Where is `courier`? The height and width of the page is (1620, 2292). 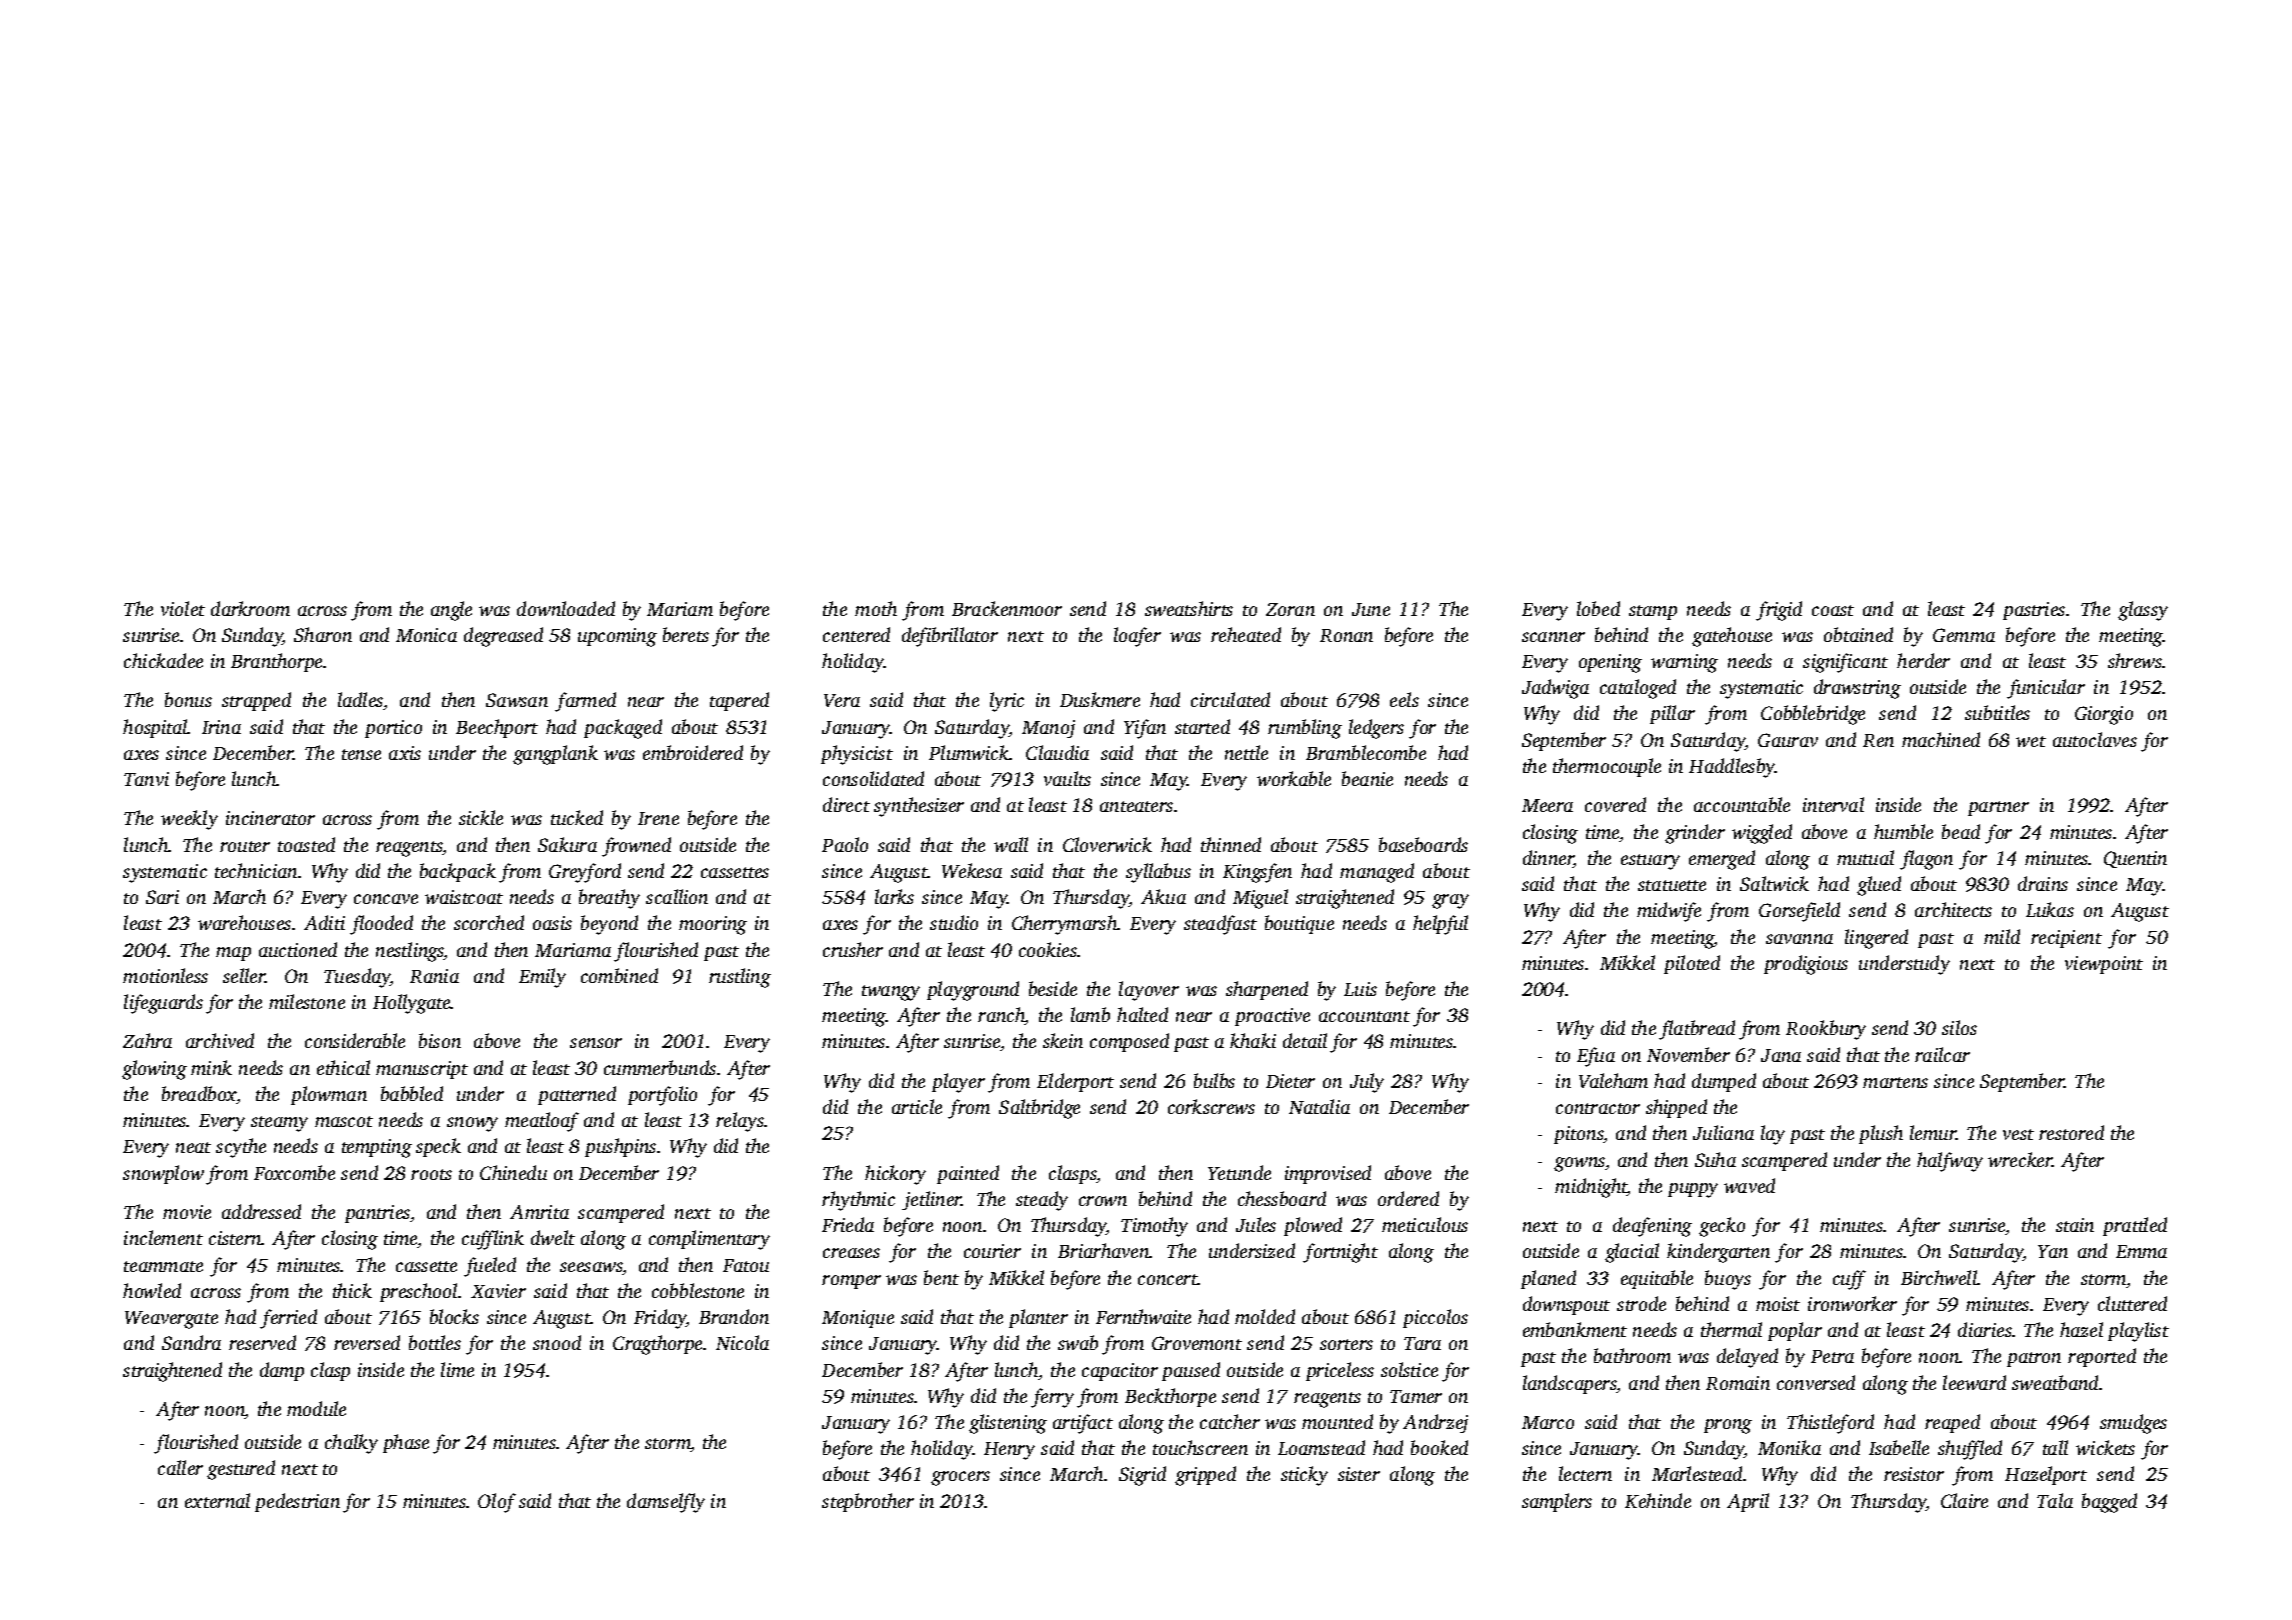 courier is located at coordinates (992, 1251).
